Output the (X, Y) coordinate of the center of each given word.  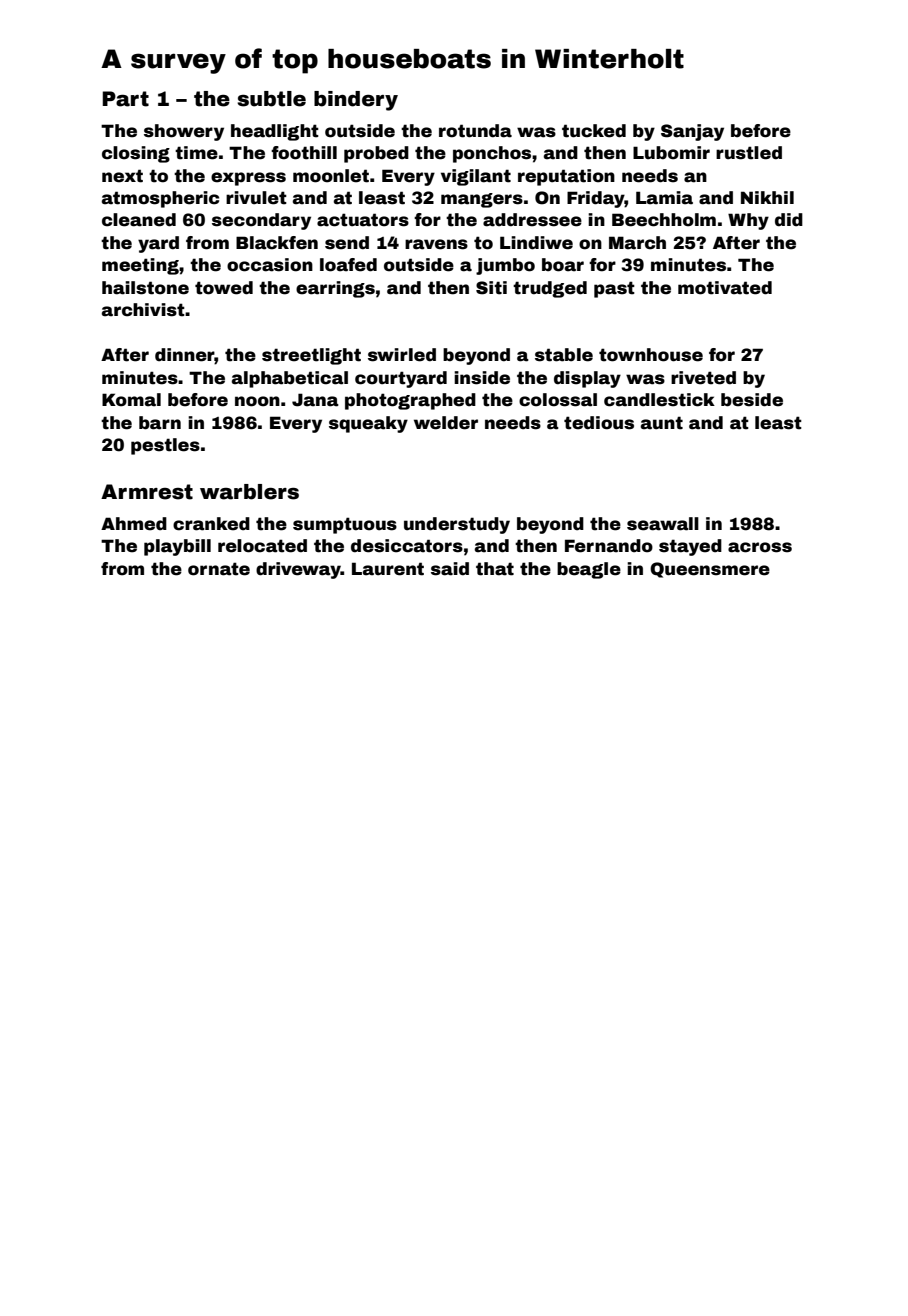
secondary (261, 221)
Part (125, 99)
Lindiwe (536, 243)
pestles (165, 446)
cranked (211, 524)
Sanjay (692, 132)
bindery (356, 101)
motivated (725, 288)
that (495, 569)
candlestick (659, 400)
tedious (599, 423)
